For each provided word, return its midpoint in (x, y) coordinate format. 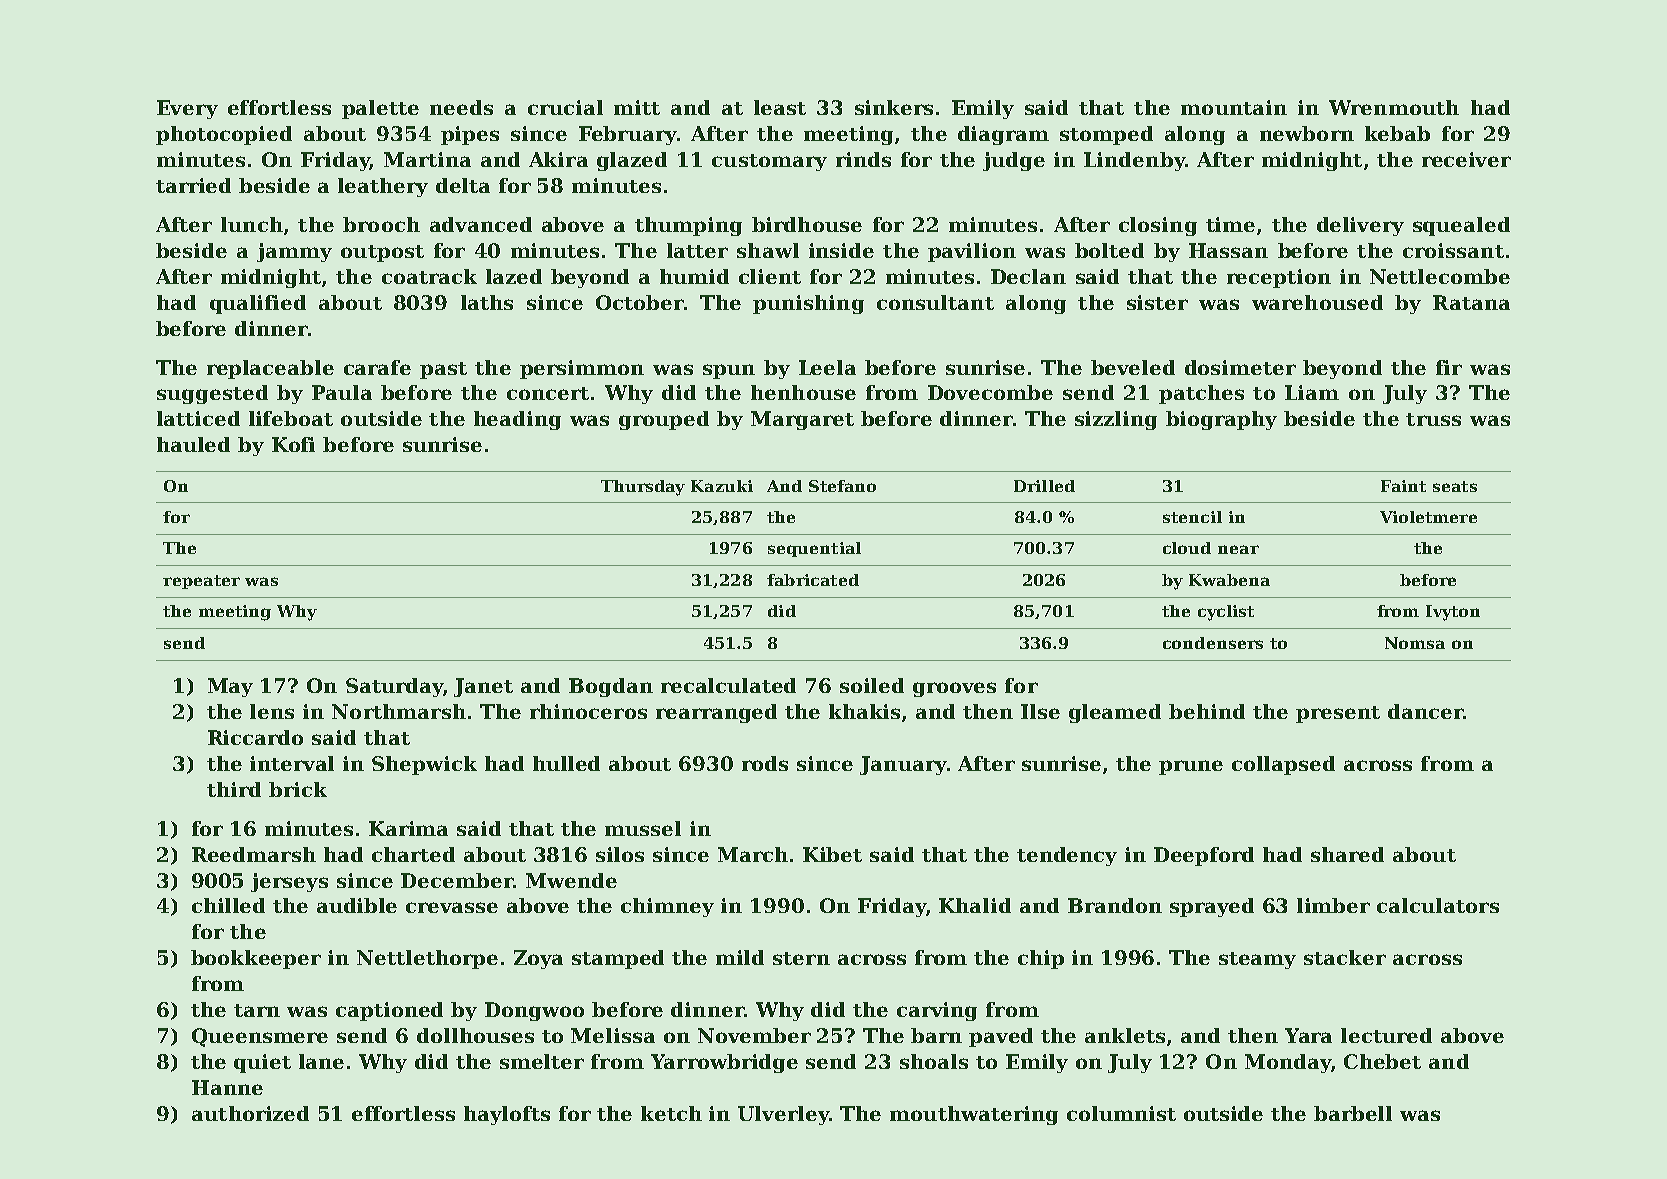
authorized (250, 1113)
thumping (688, 226)
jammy (294, 252)
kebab (1397, 133)
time (1230, 224)
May (230, 687)
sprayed (1212, 907)
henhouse (803, 392)
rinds (863, 159)
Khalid (975, 905)
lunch (252, 224)
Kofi (293, 444)
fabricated (813, 580)
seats (1455, 486)
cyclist (1226, 613)
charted (413, 854)
